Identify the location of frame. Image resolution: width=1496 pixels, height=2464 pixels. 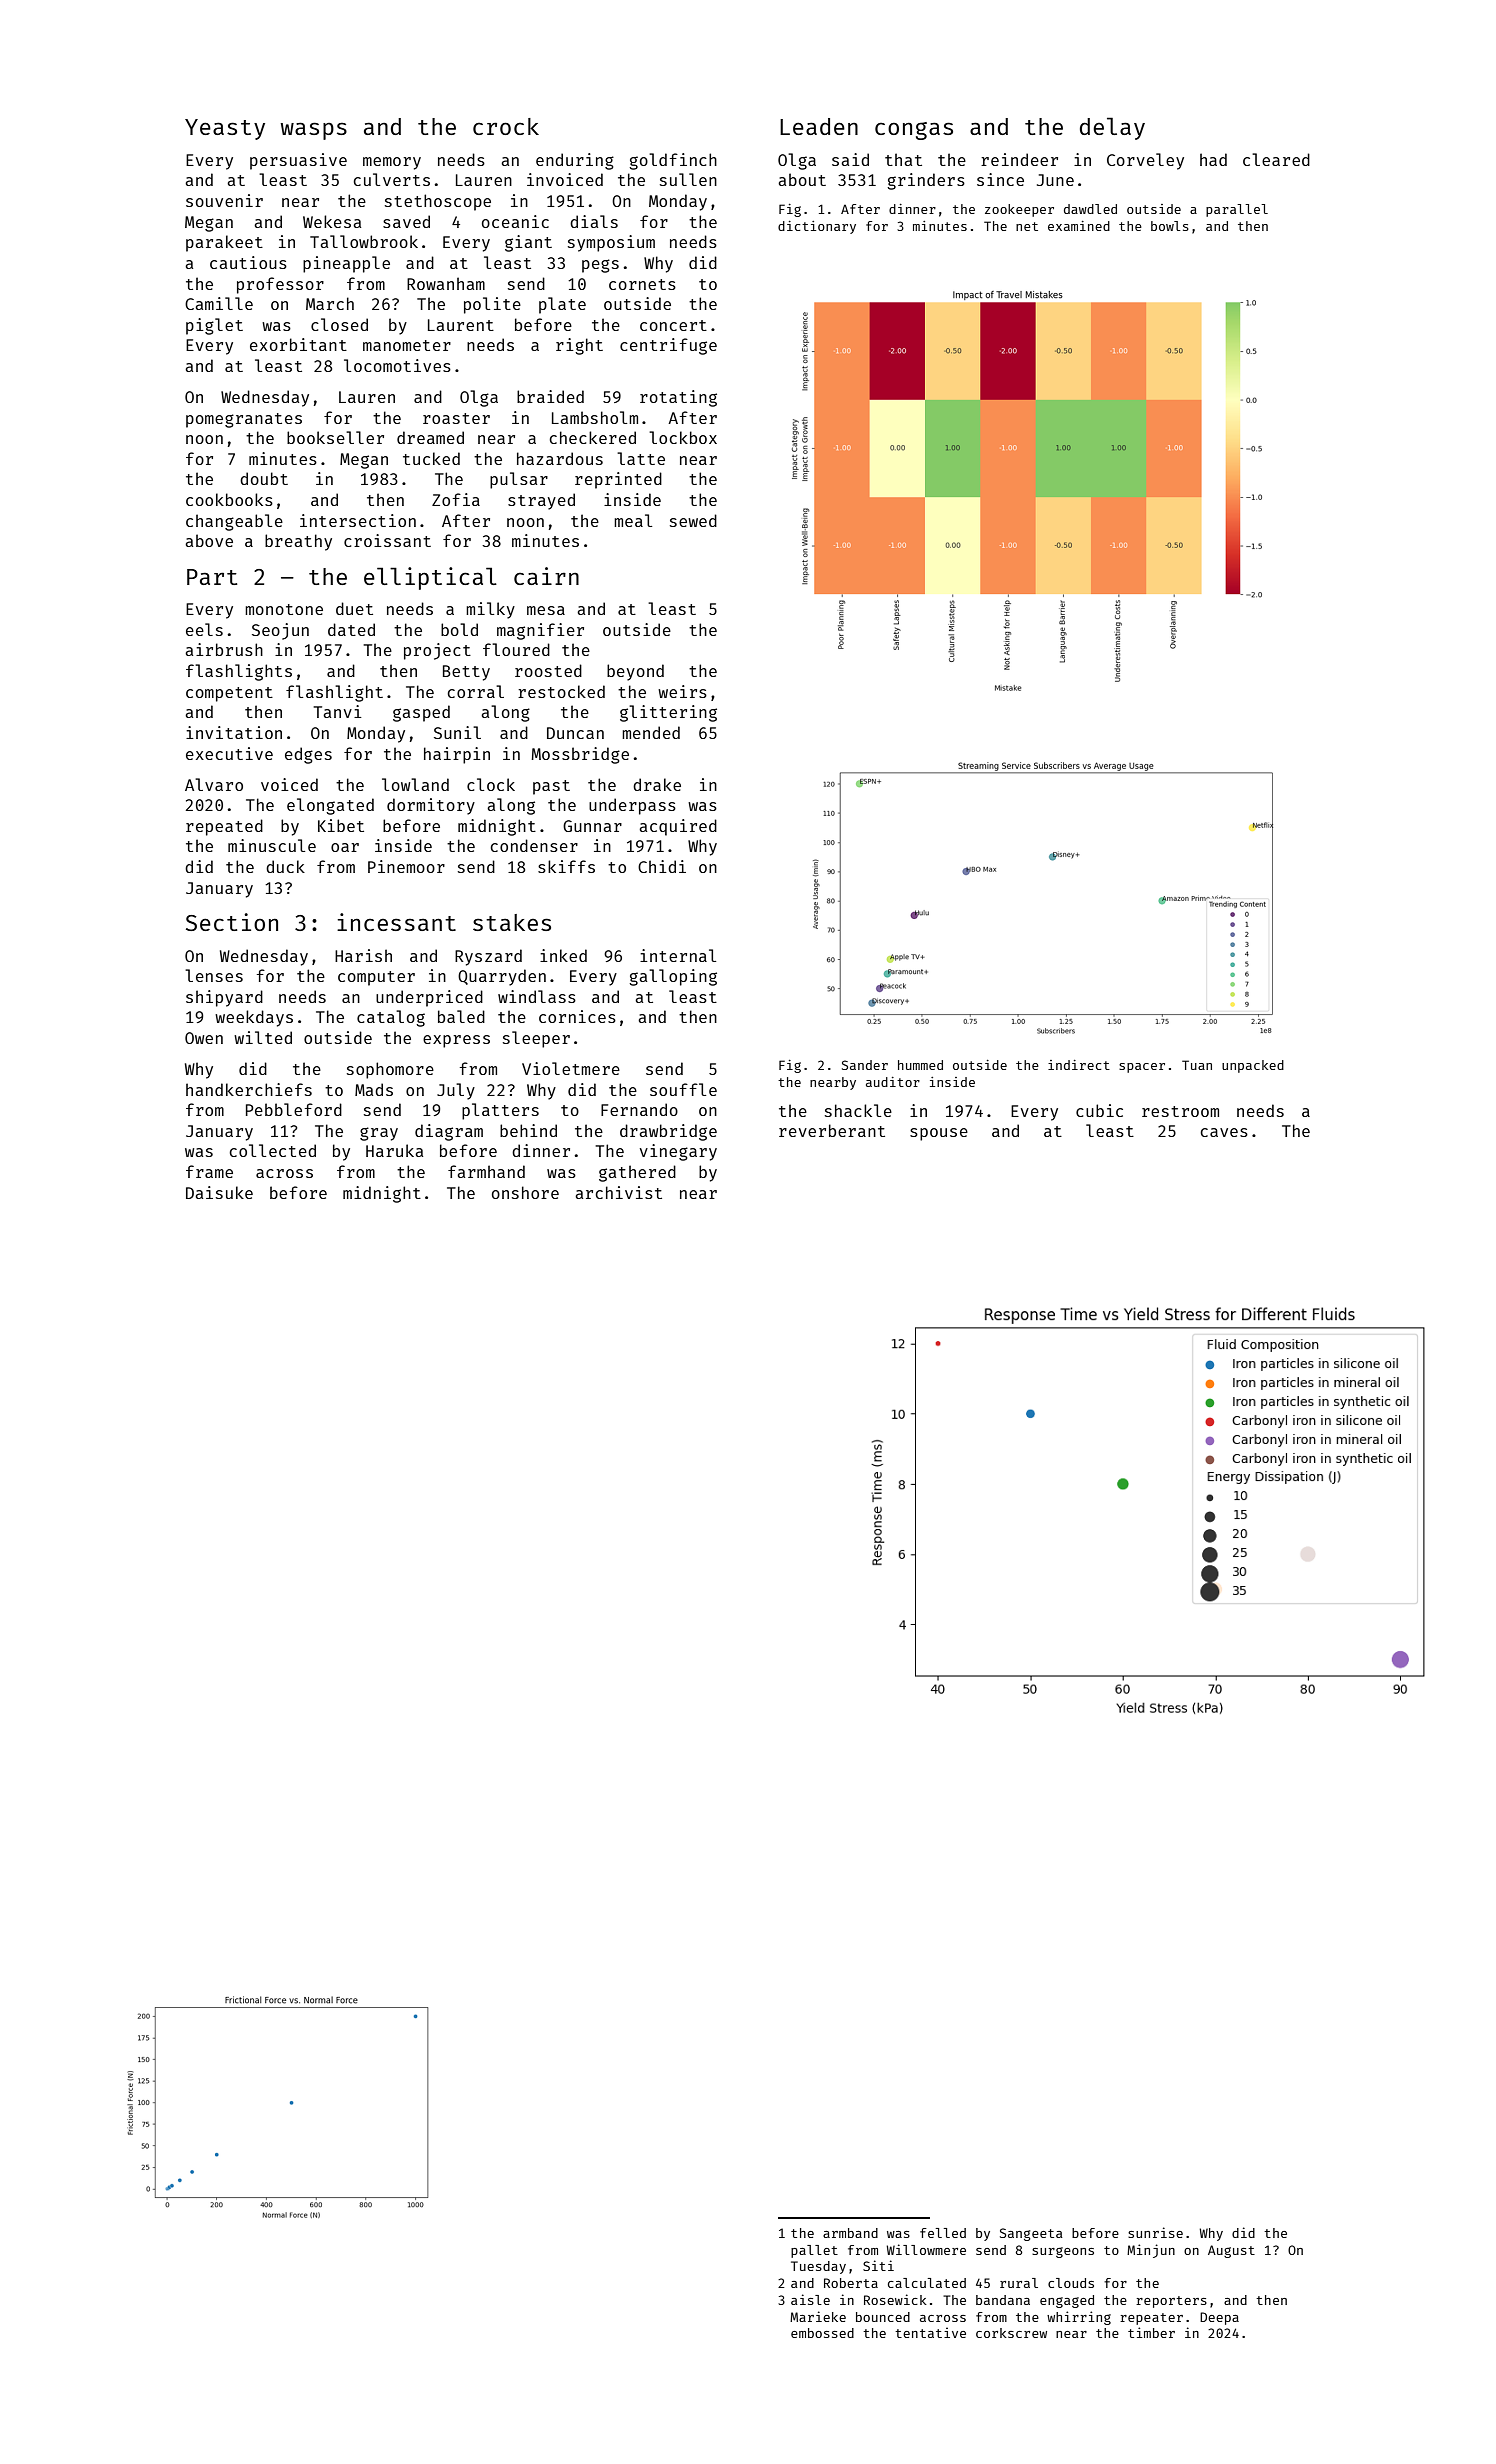
(209, 1171).
